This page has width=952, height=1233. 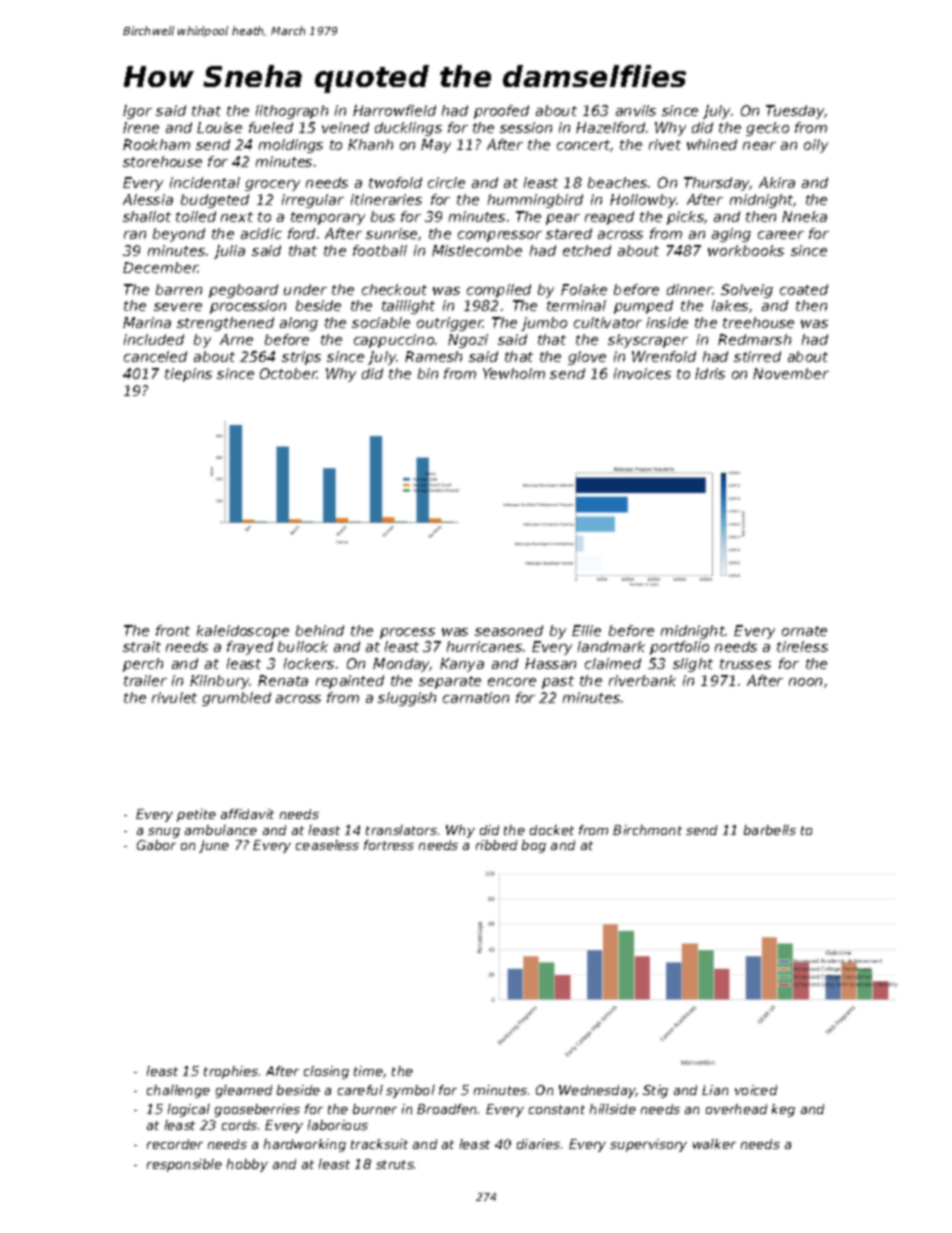 What do you see at coordinates (468, 341) in the page?
I see `Ngozi` at bounding box center [468, 341].
